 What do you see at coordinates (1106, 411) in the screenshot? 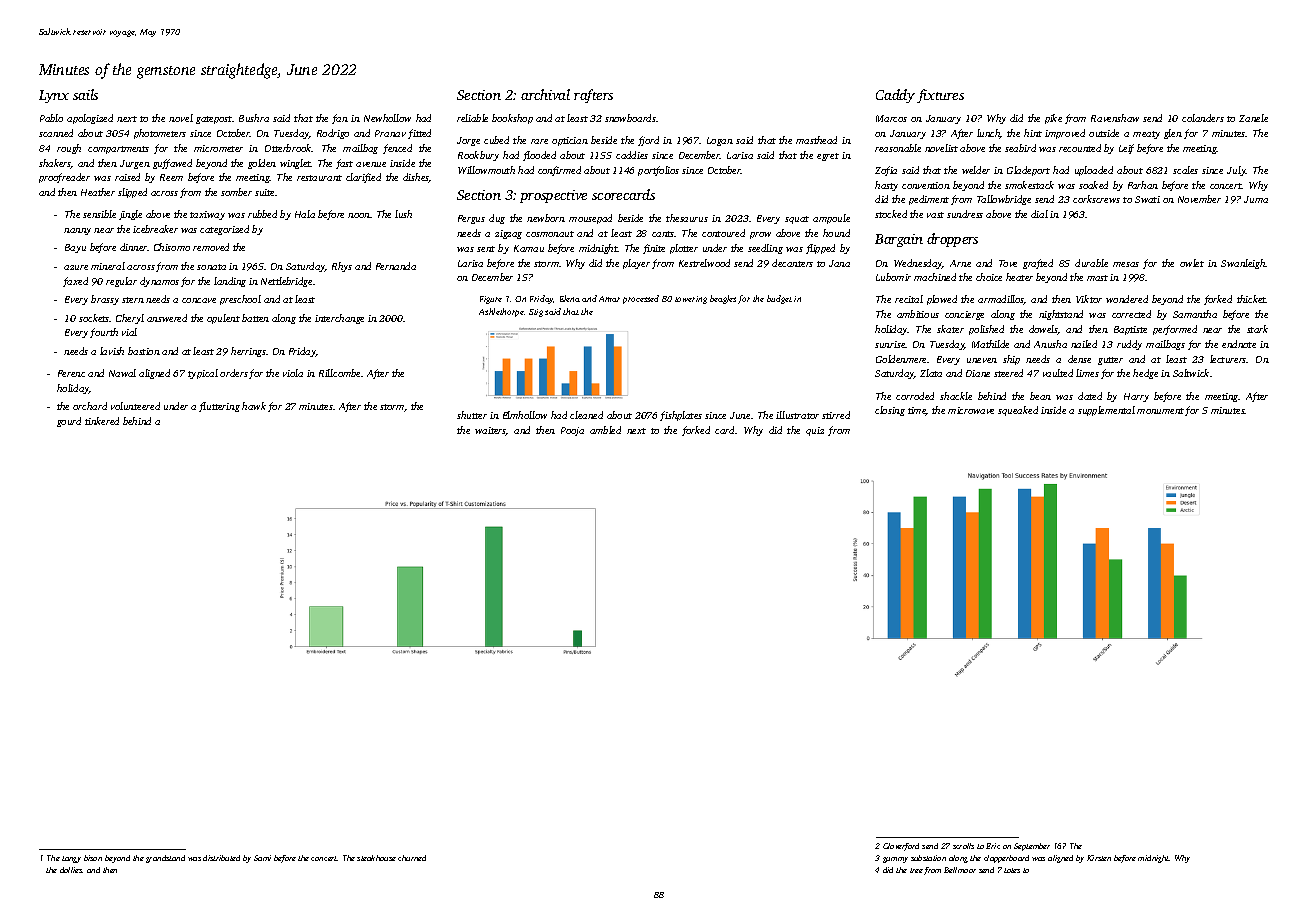
I see `supplemental` at bounding box center [1106, 411].
